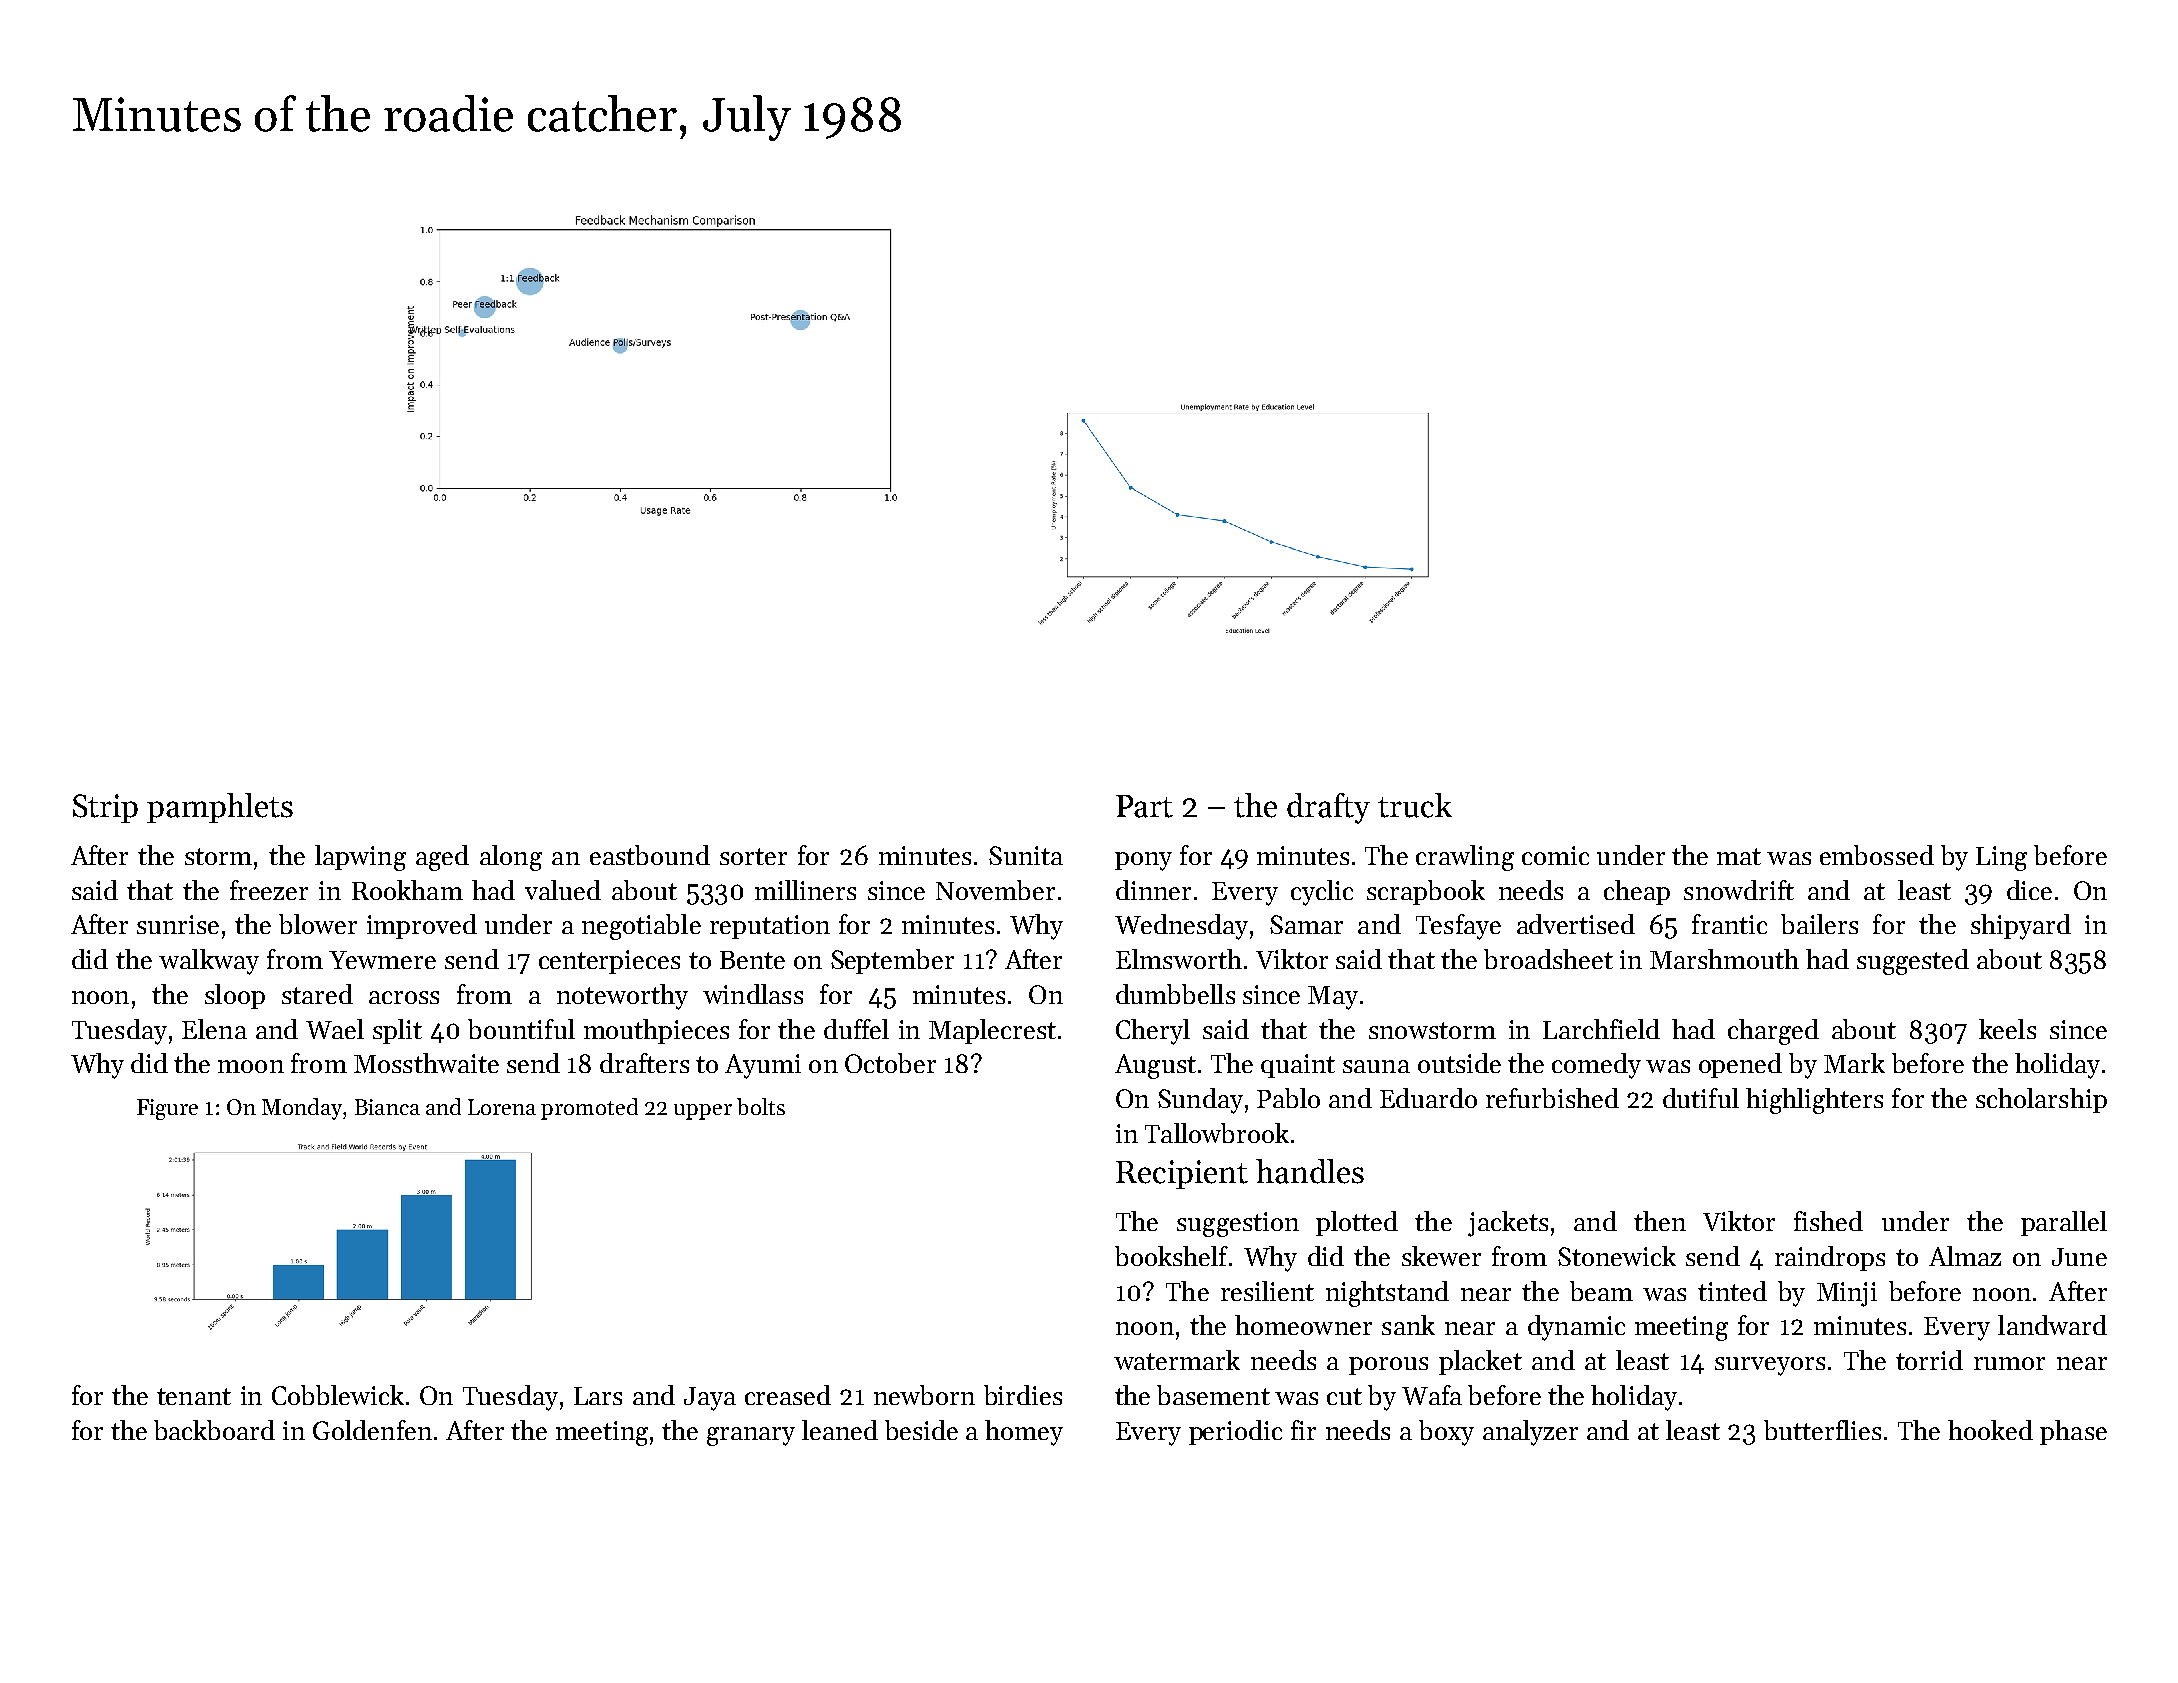  Describe the element at coordinates (1267, 1291) in the screenshot. I see `resilient` at that location.
